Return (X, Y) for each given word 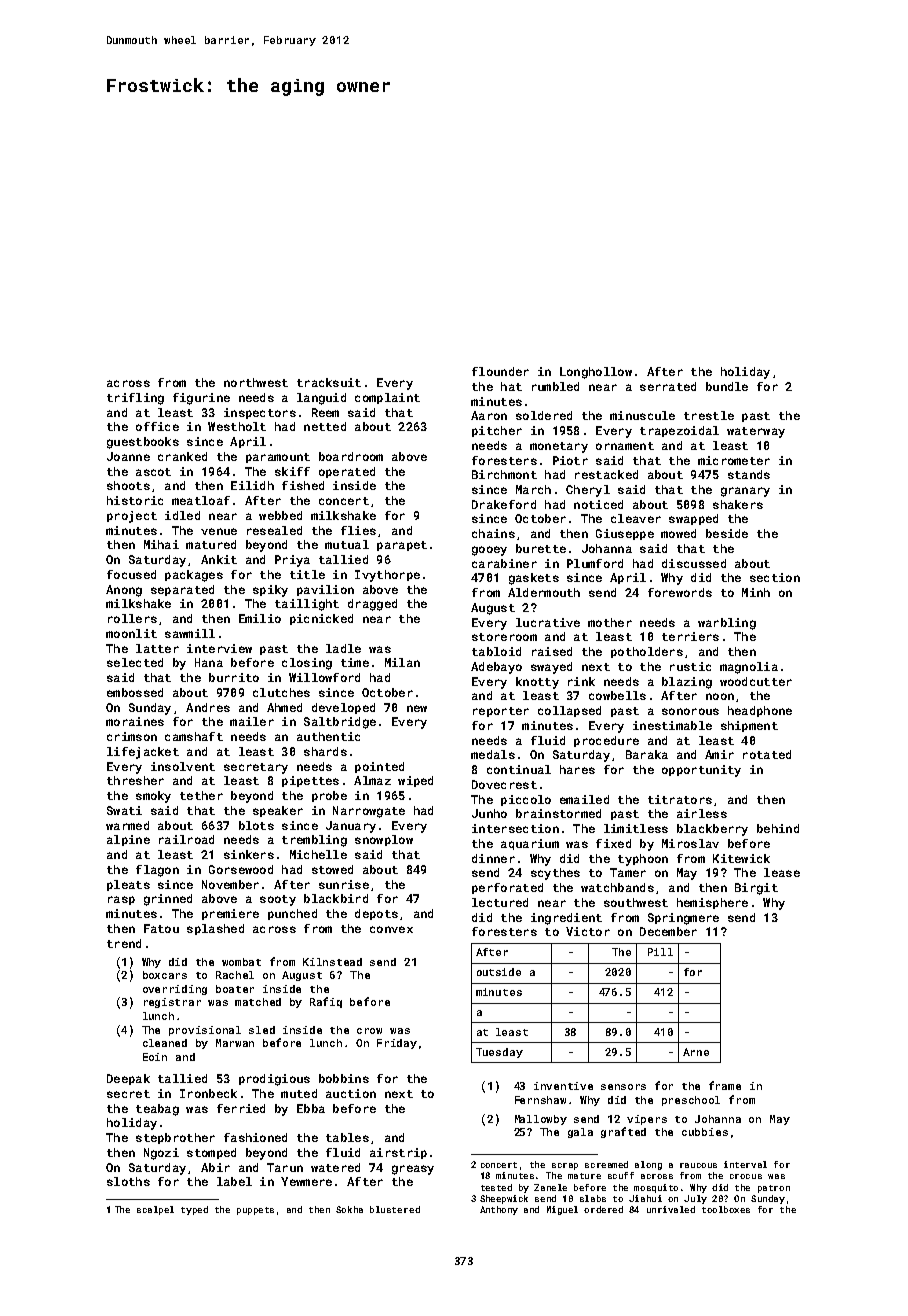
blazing (687, 683)
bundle (727, 386)
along (648, 1165)
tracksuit (329, 382)
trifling (135, 399)
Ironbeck (208, 1093)
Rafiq (326, 1002)
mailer (252, 721)
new (417, 708)
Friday (397, 1044)
